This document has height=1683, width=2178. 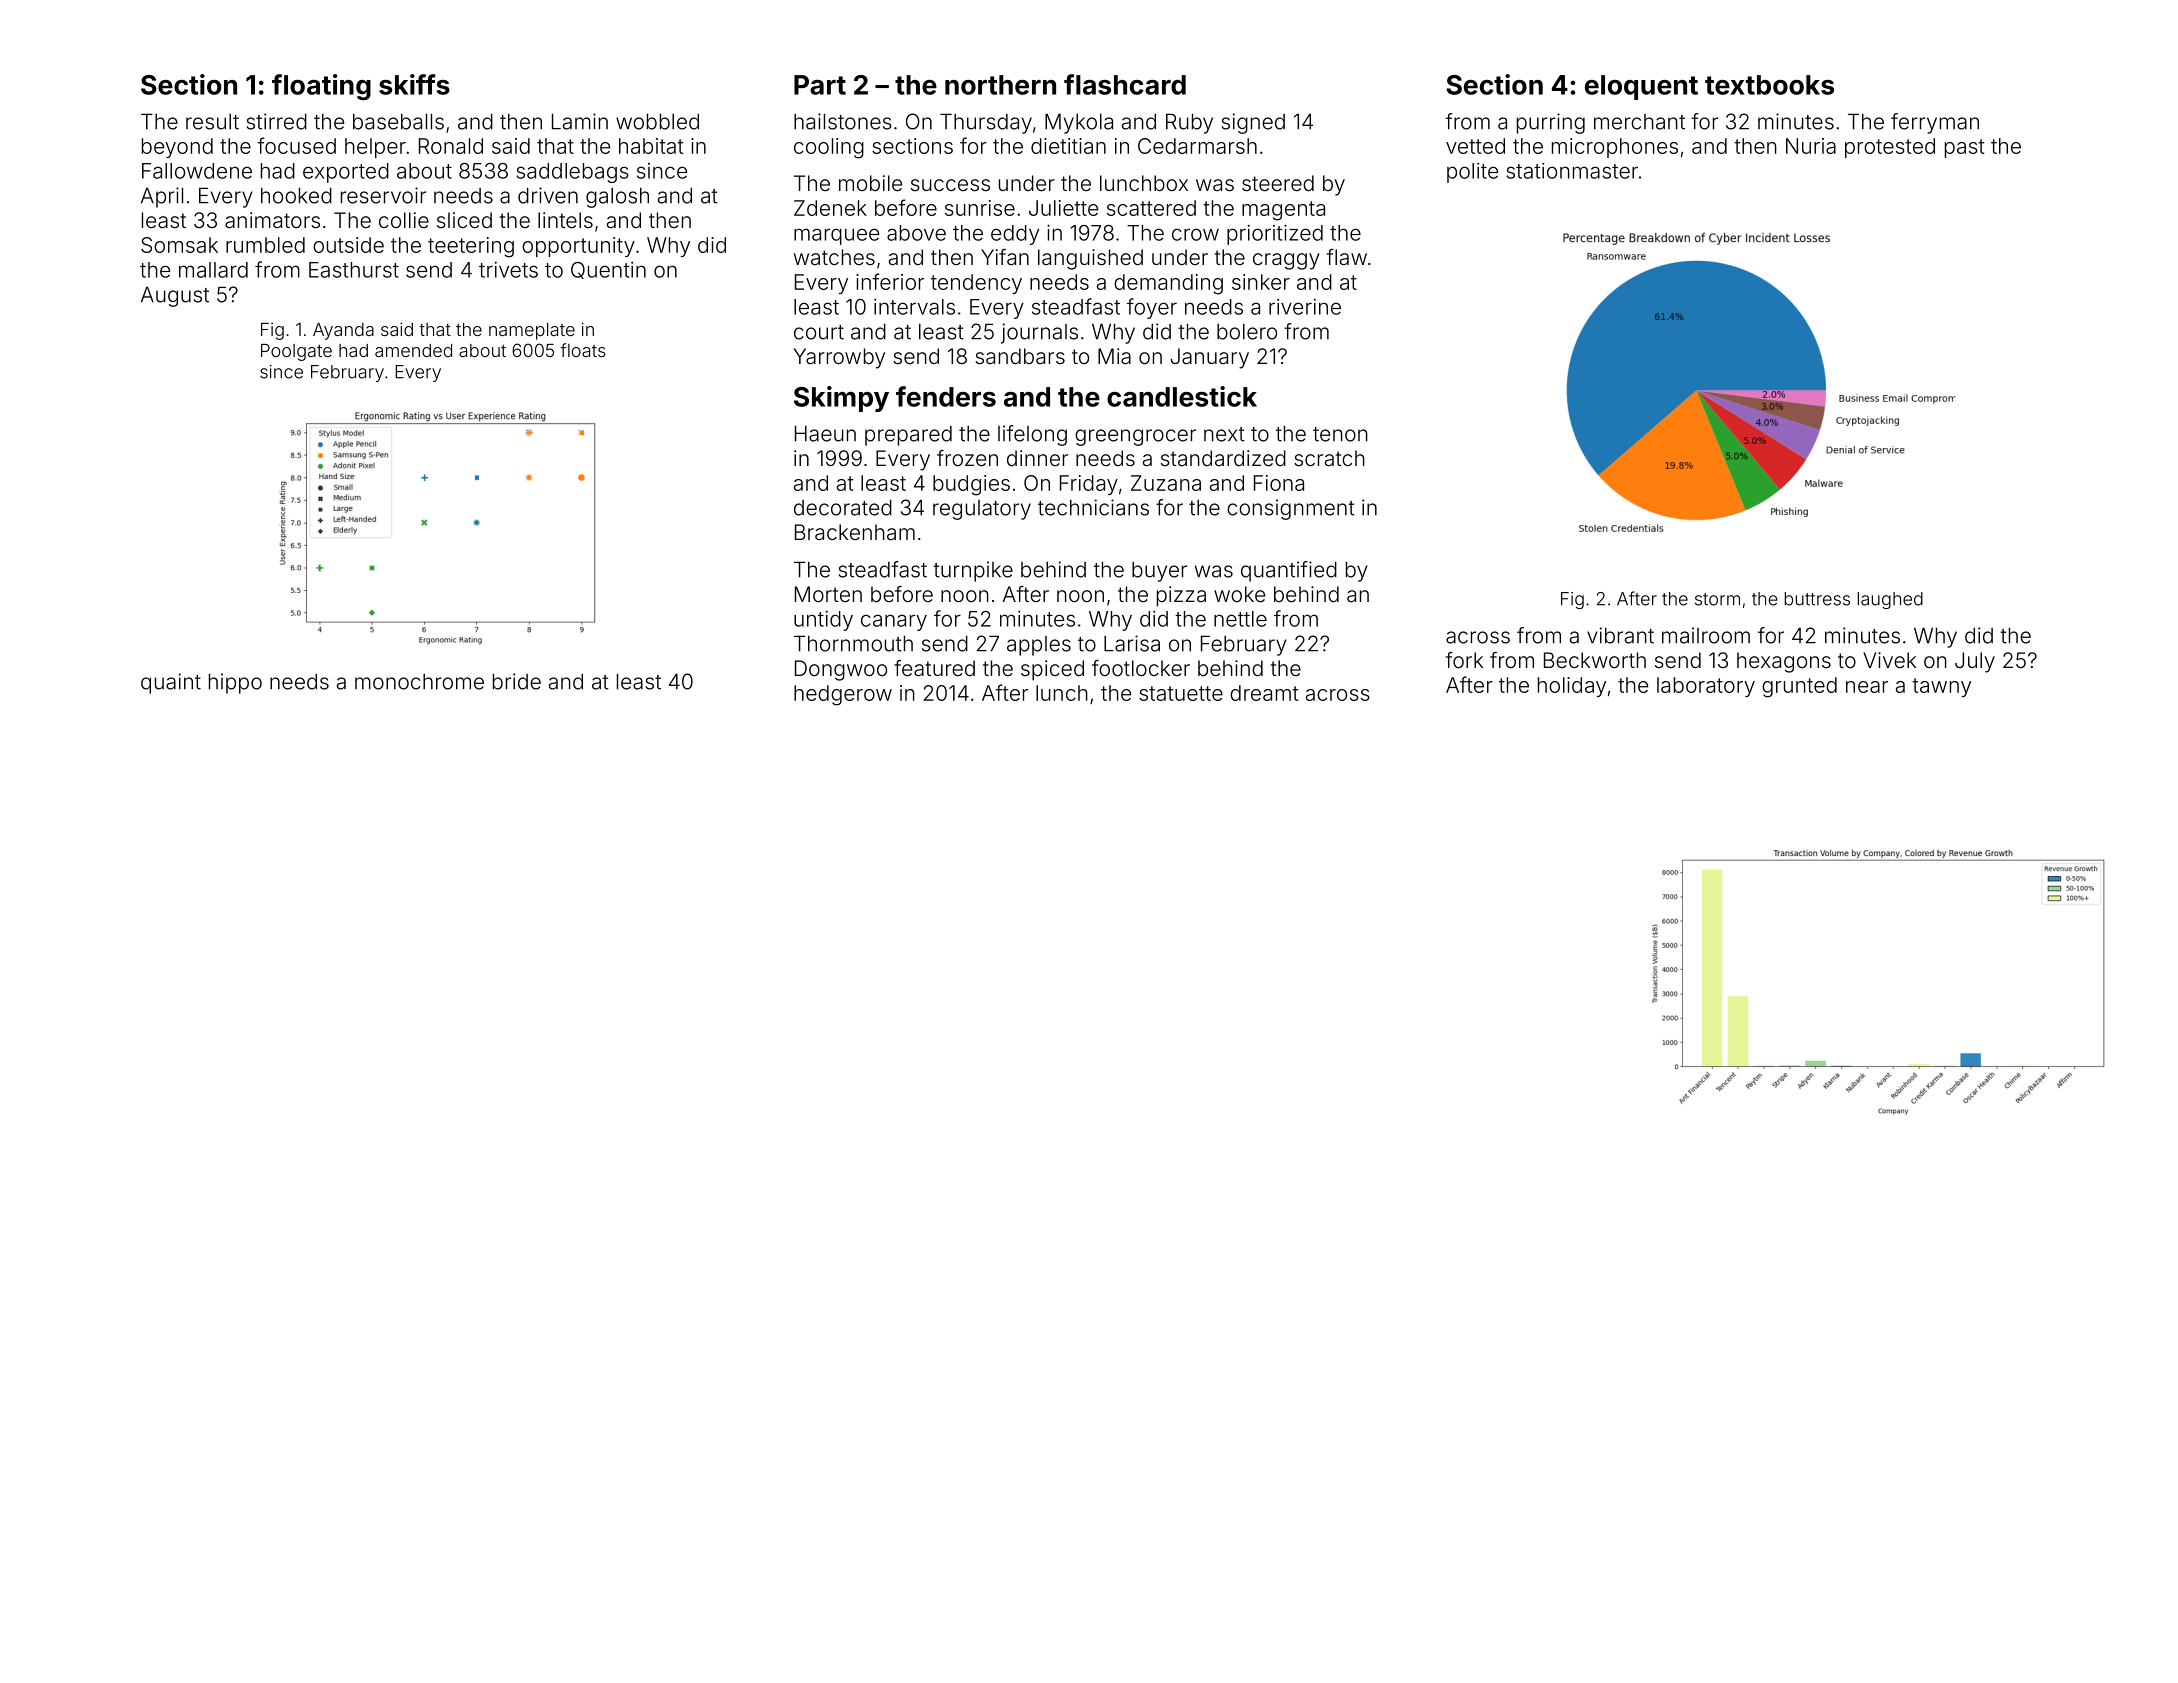 I want to click on success, so click(x=950, y=185).
